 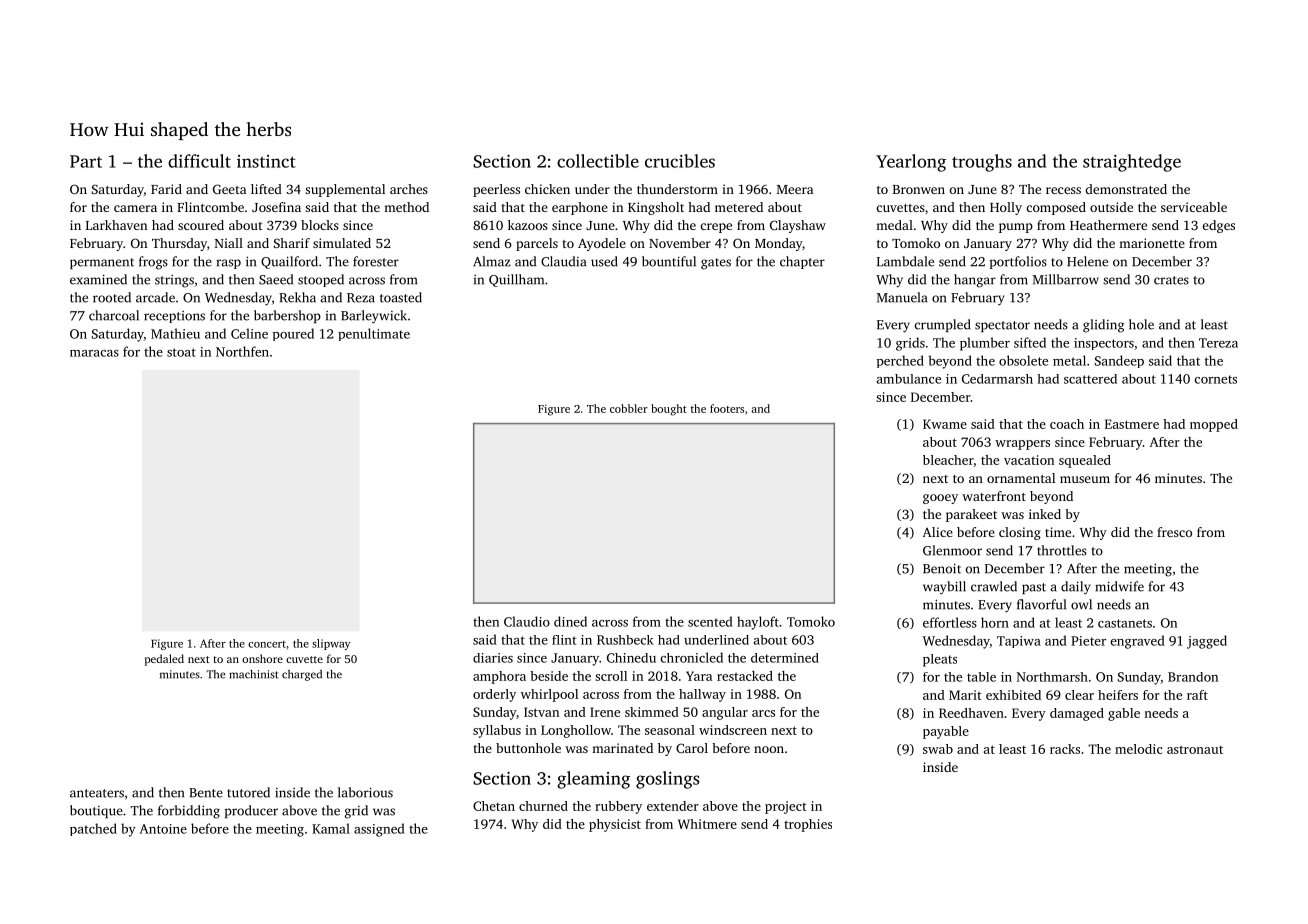 I want to click on Northmarsh, so click(x=1052, y=677).
